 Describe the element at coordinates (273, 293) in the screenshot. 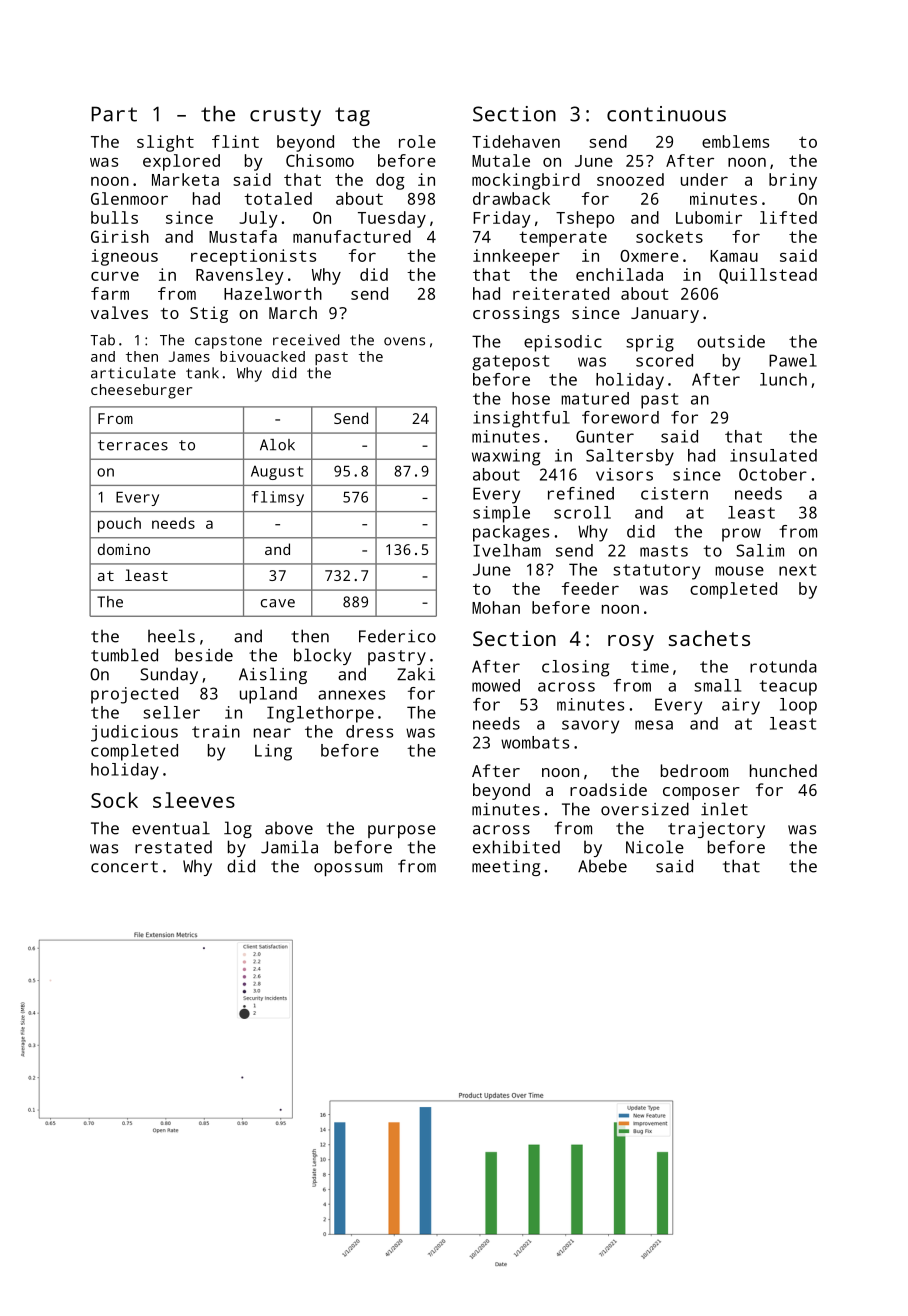

I see `Hazelworth` at that location.
